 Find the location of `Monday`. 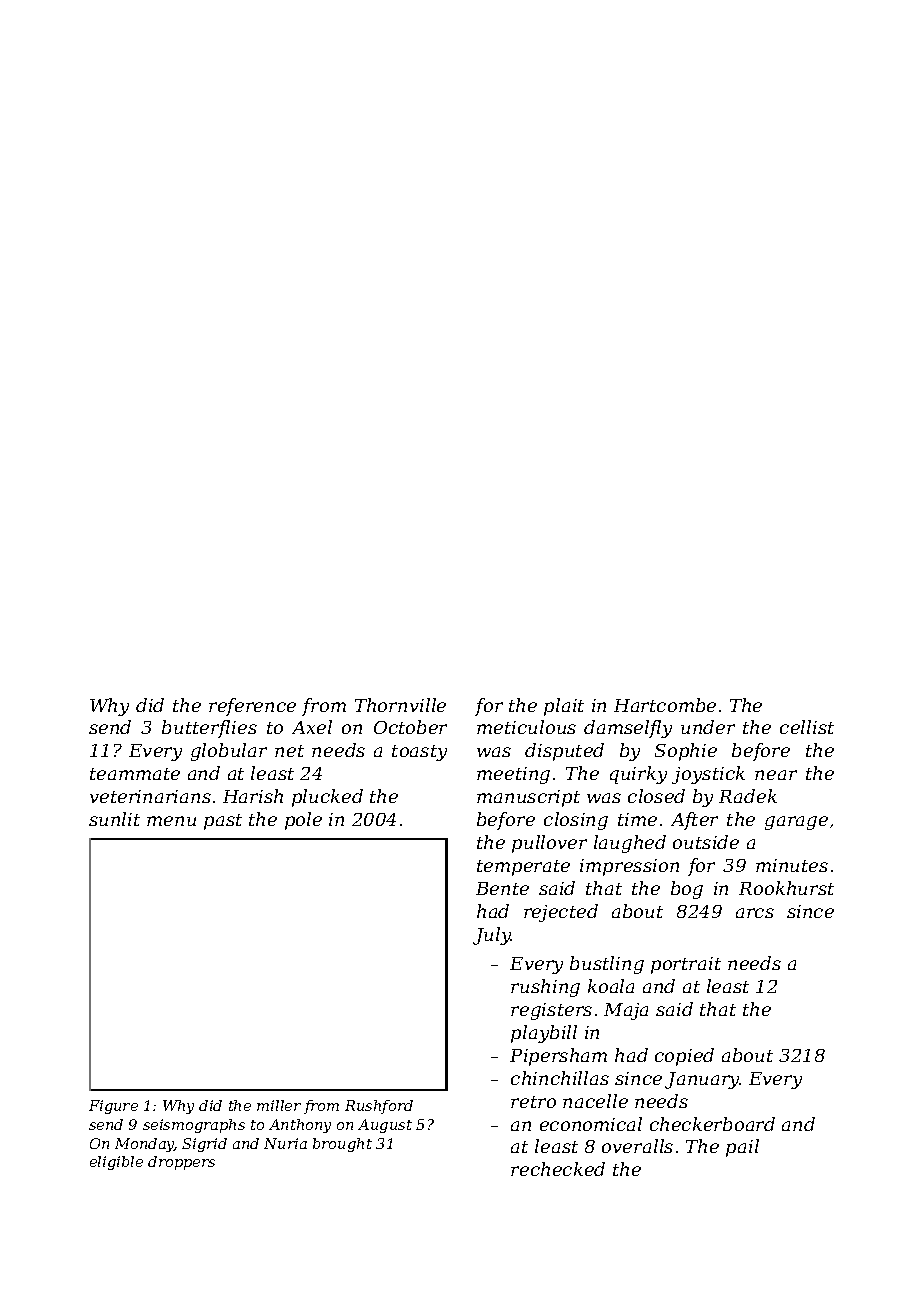

Monday is located at coordinates (145, 1145).
